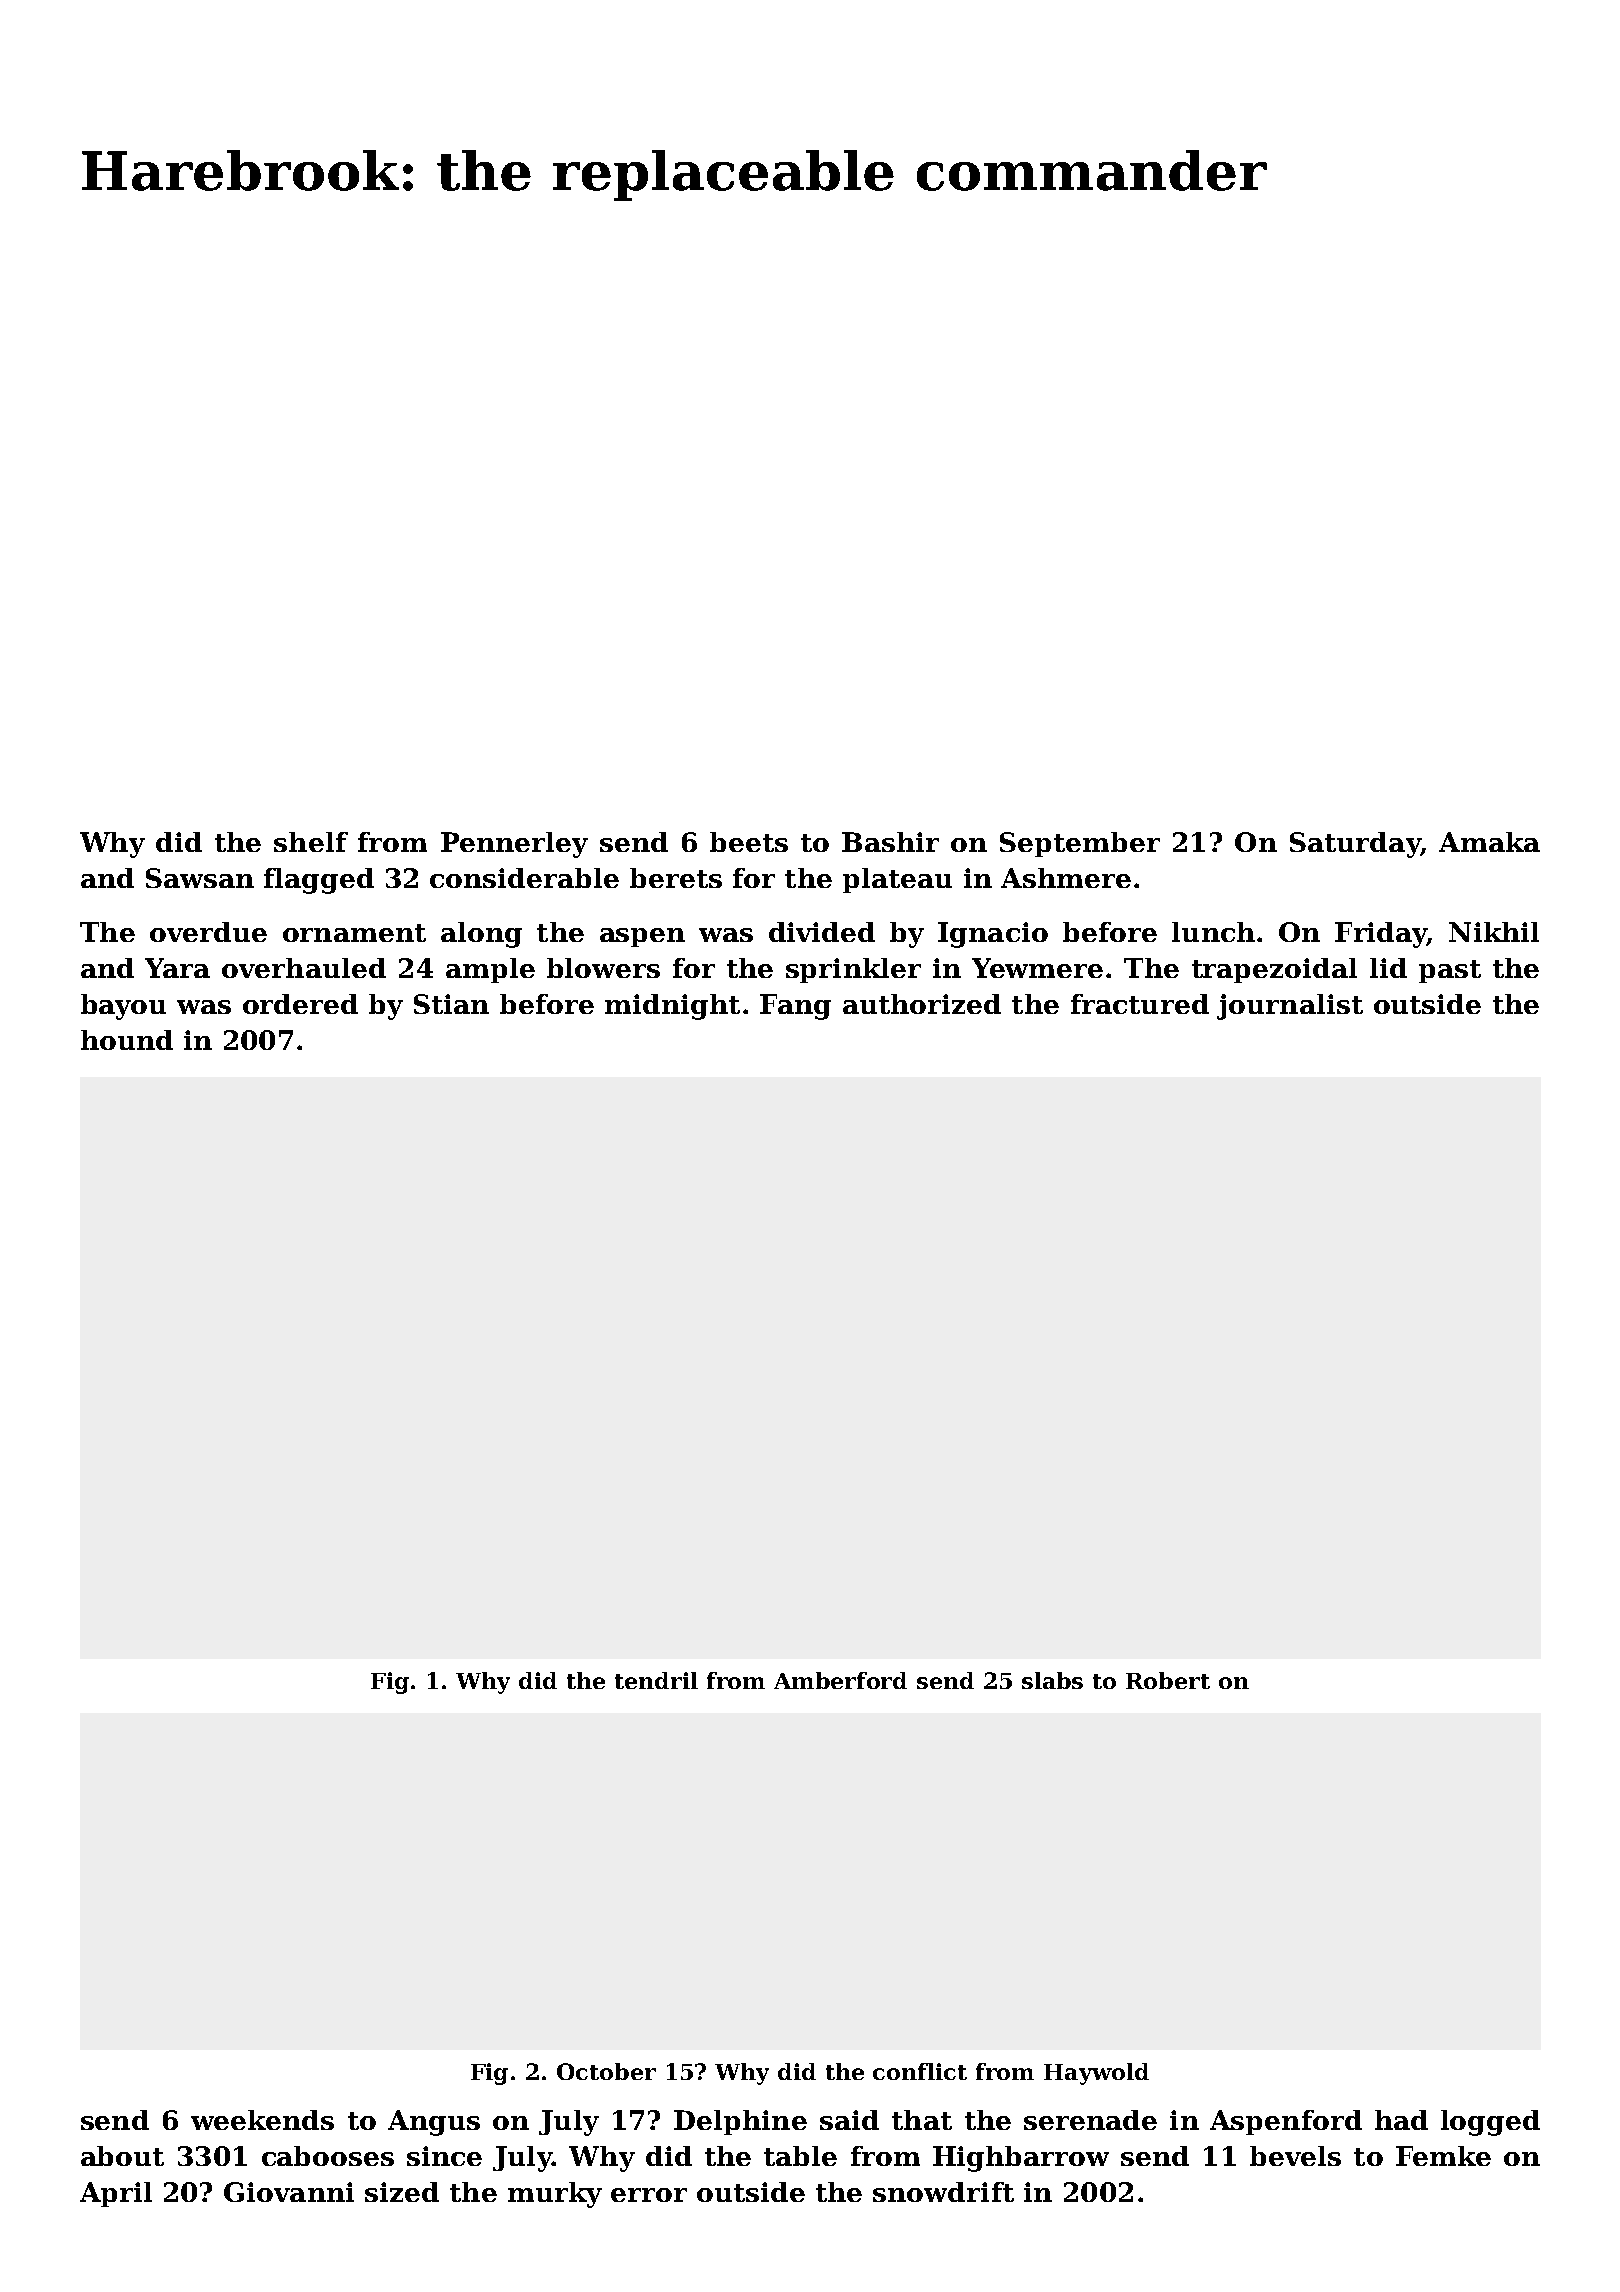 The height and width of the screenshot is (2292, 1620). Describe the element at coordinates (1080, 844) in the screenshot. I see `September` at that location.
